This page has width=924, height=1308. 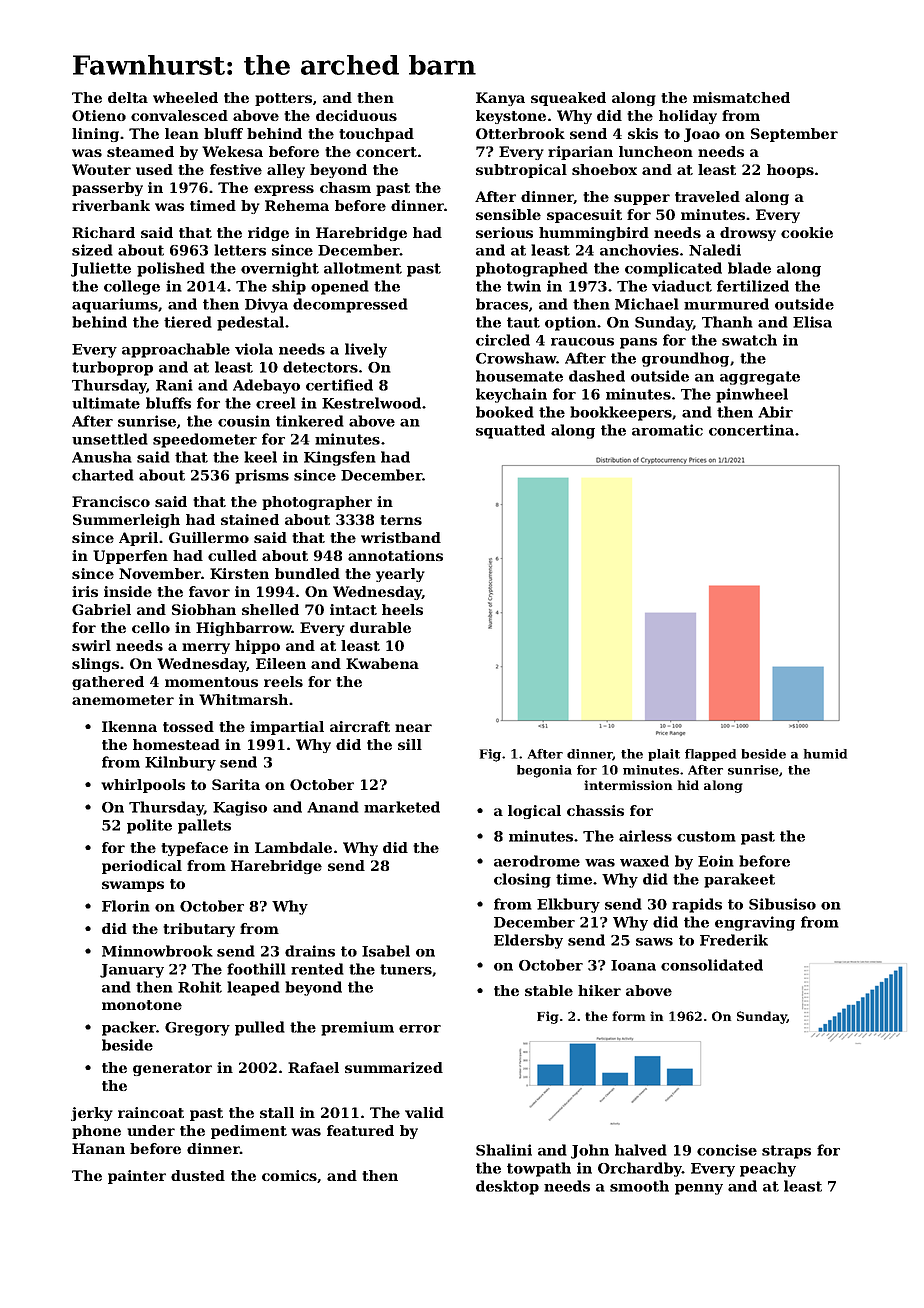 What do you see at coordinates (209, 591) in the page?
I see `favor` at bounding box center [209, 591].
